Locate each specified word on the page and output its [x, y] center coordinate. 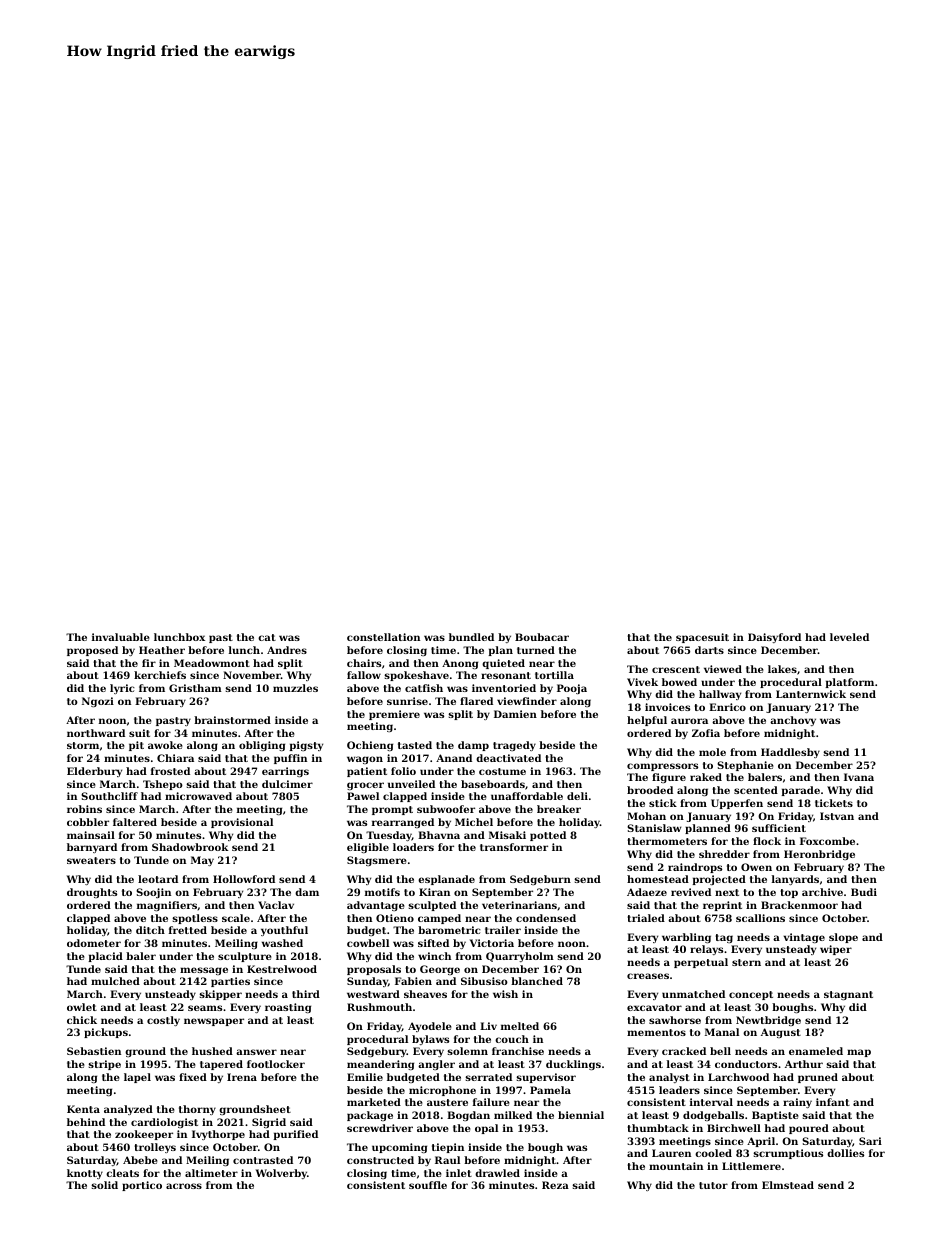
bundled [471, 637]
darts [709, 650]
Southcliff [109, 796]
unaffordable [527, 796]
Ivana [859, 777]
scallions [760, 918]
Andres [287, 650]
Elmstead [788, 1185]
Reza [555, 1185]
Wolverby [281, 1174]
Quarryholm [520, 957]
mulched [115, 981]
